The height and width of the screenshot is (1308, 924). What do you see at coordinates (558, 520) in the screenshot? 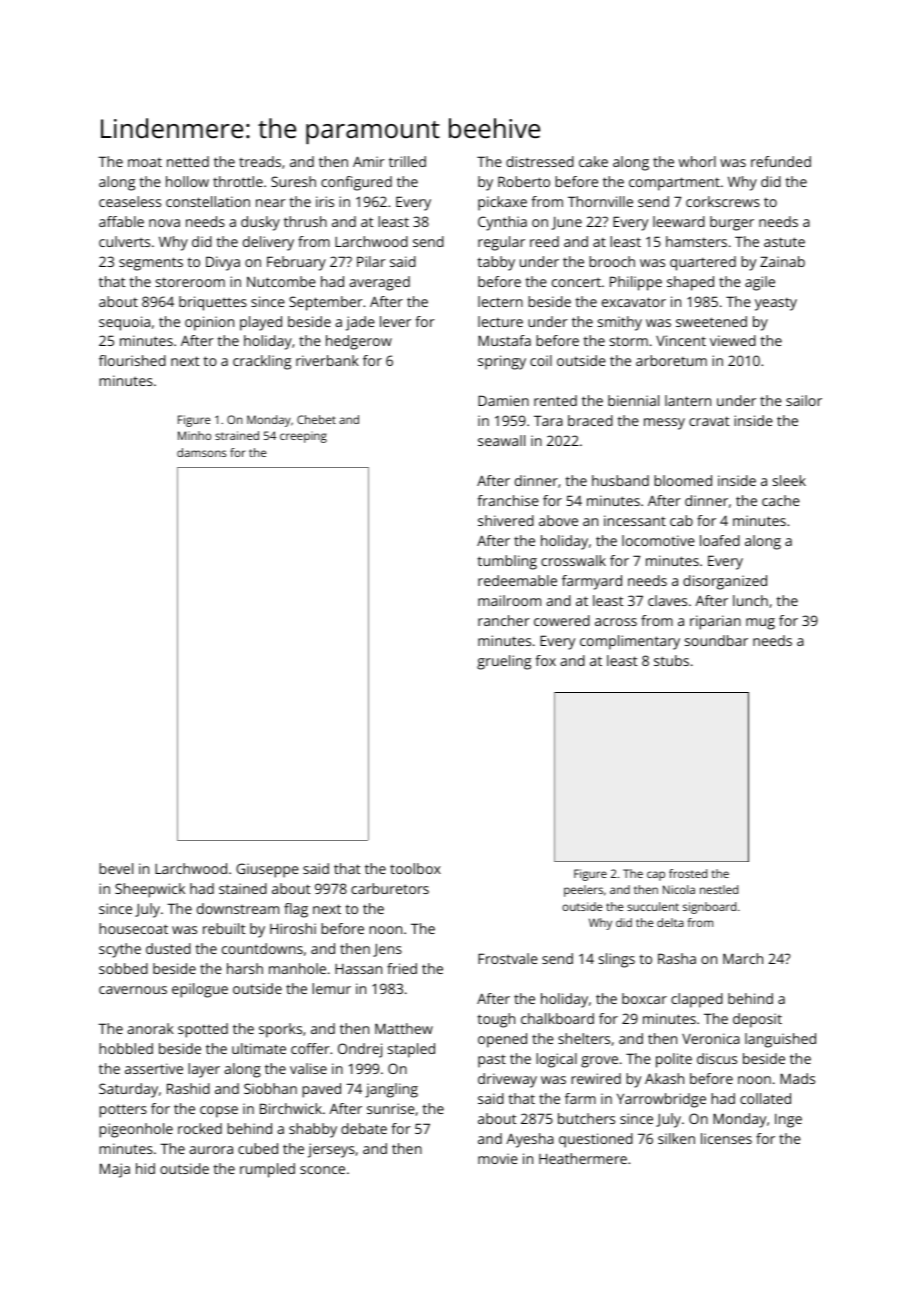
I see `above` at bounding box center [558, 520].
